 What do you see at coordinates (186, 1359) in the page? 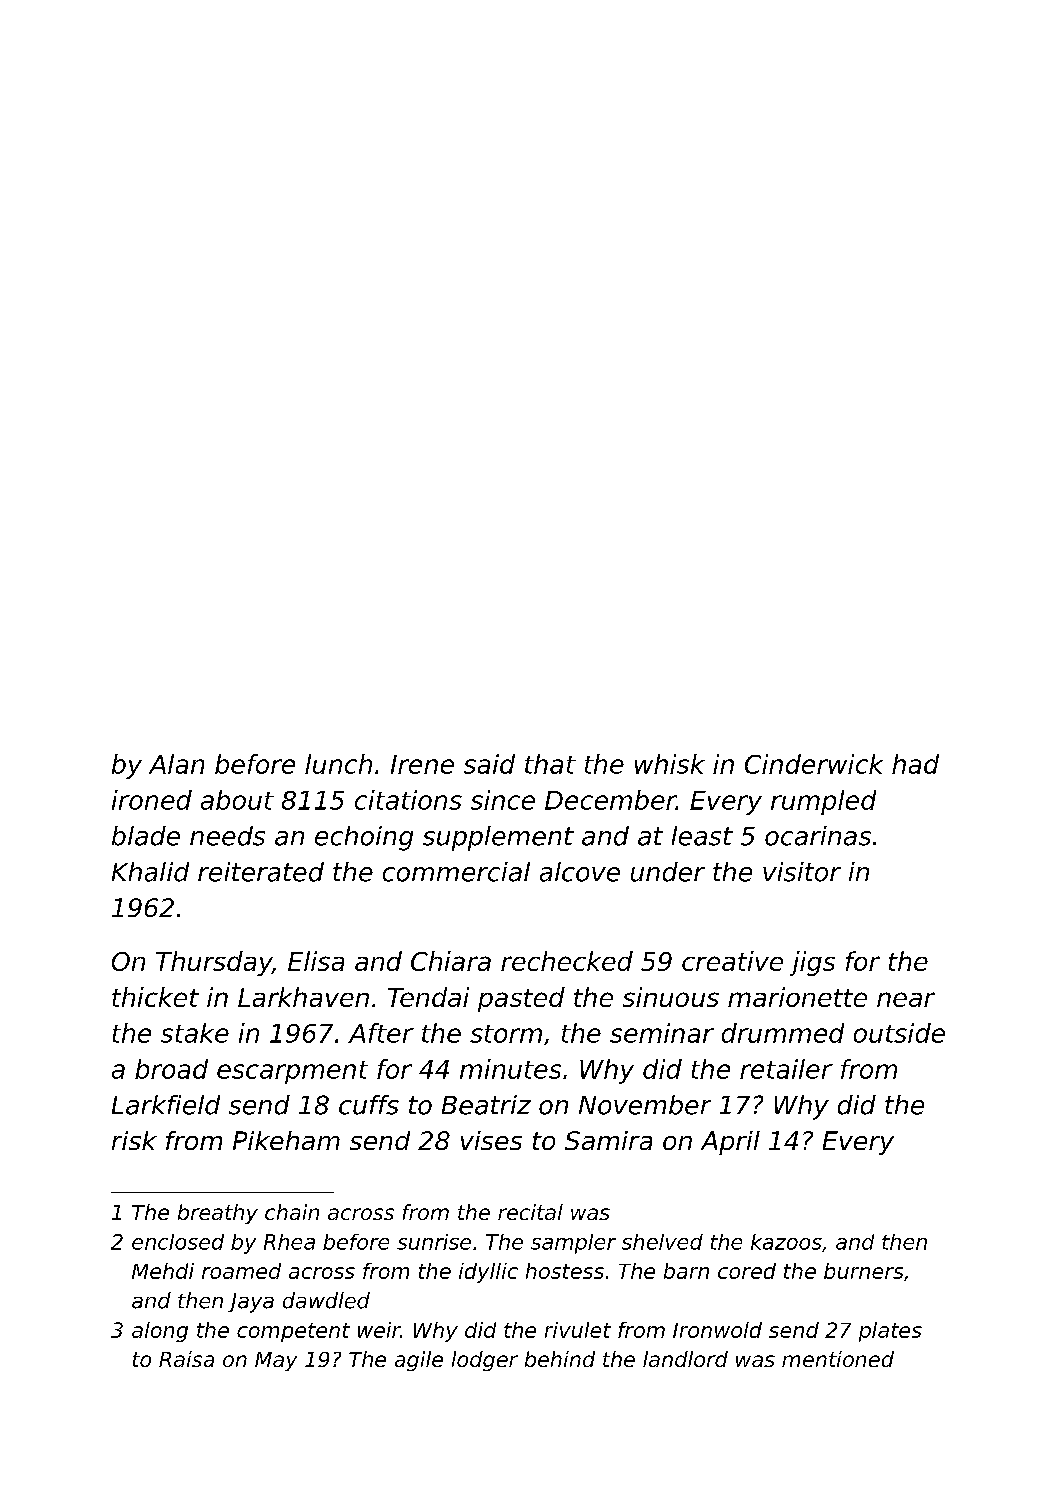
I see `Raisa` at bounding box center [186, 1359].
